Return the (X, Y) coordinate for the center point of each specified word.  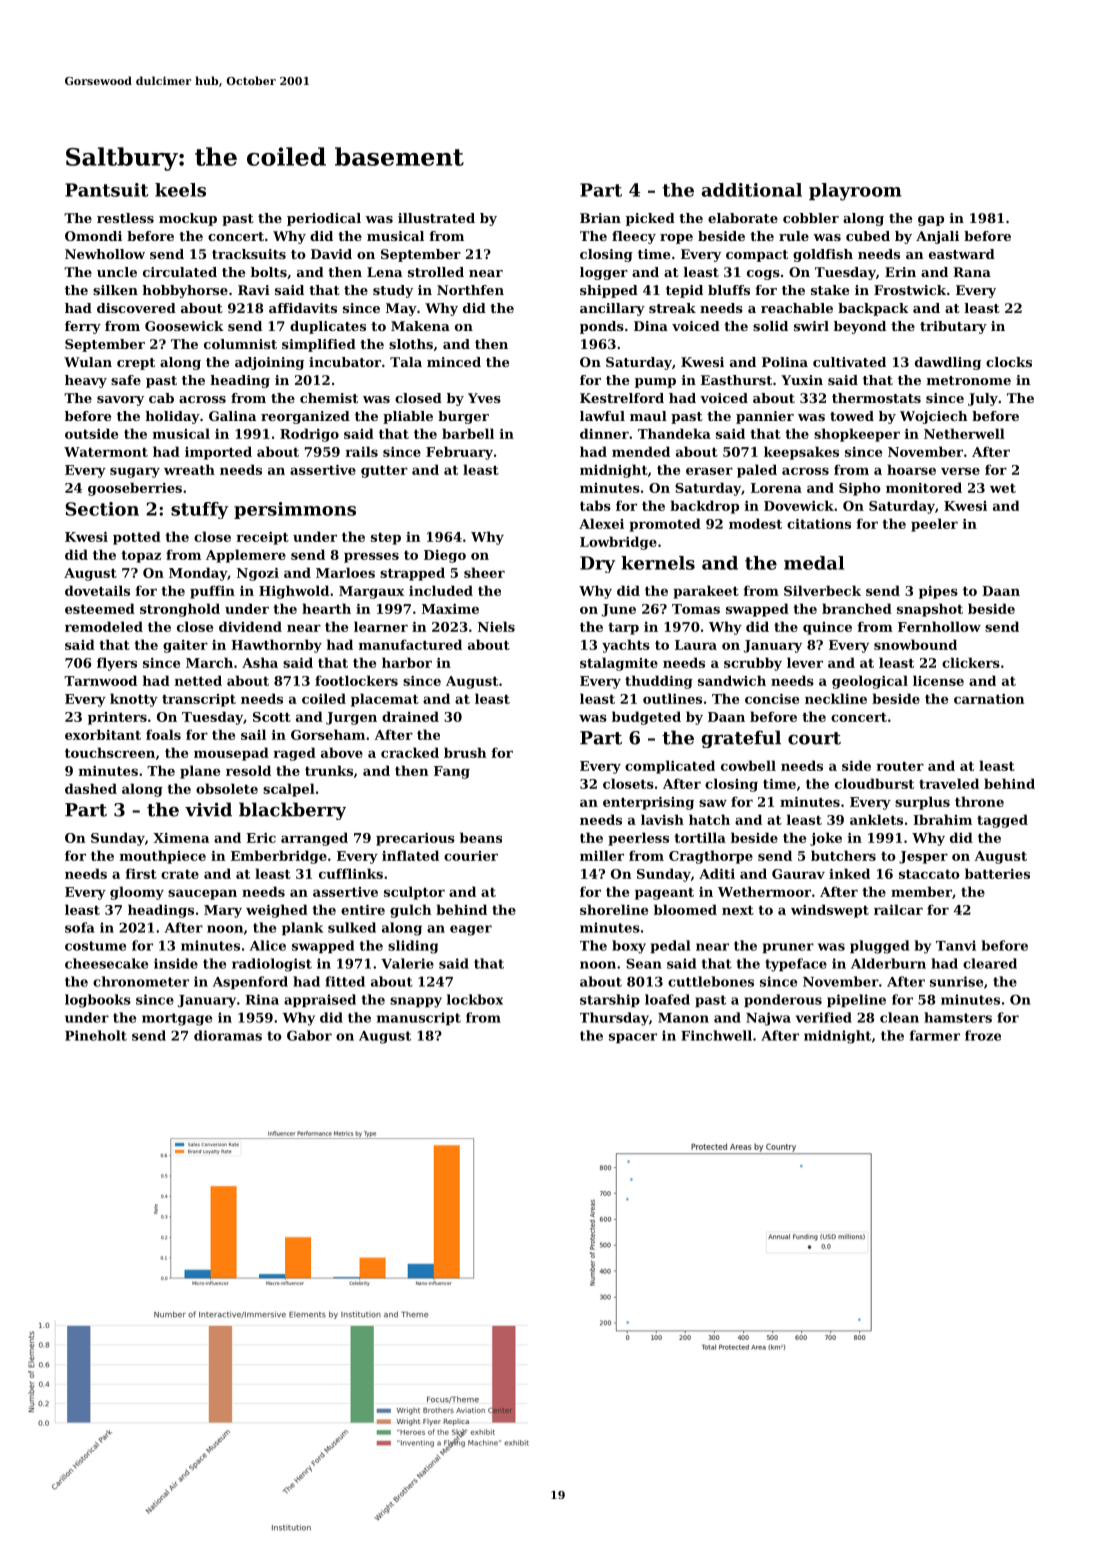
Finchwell (716, 1035)
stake (830, 290)
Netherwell (964, 433)
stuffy (199, 510)
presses (371, 557)
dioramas (228, 1035)
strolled (436, 272)
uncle (117, 272)
